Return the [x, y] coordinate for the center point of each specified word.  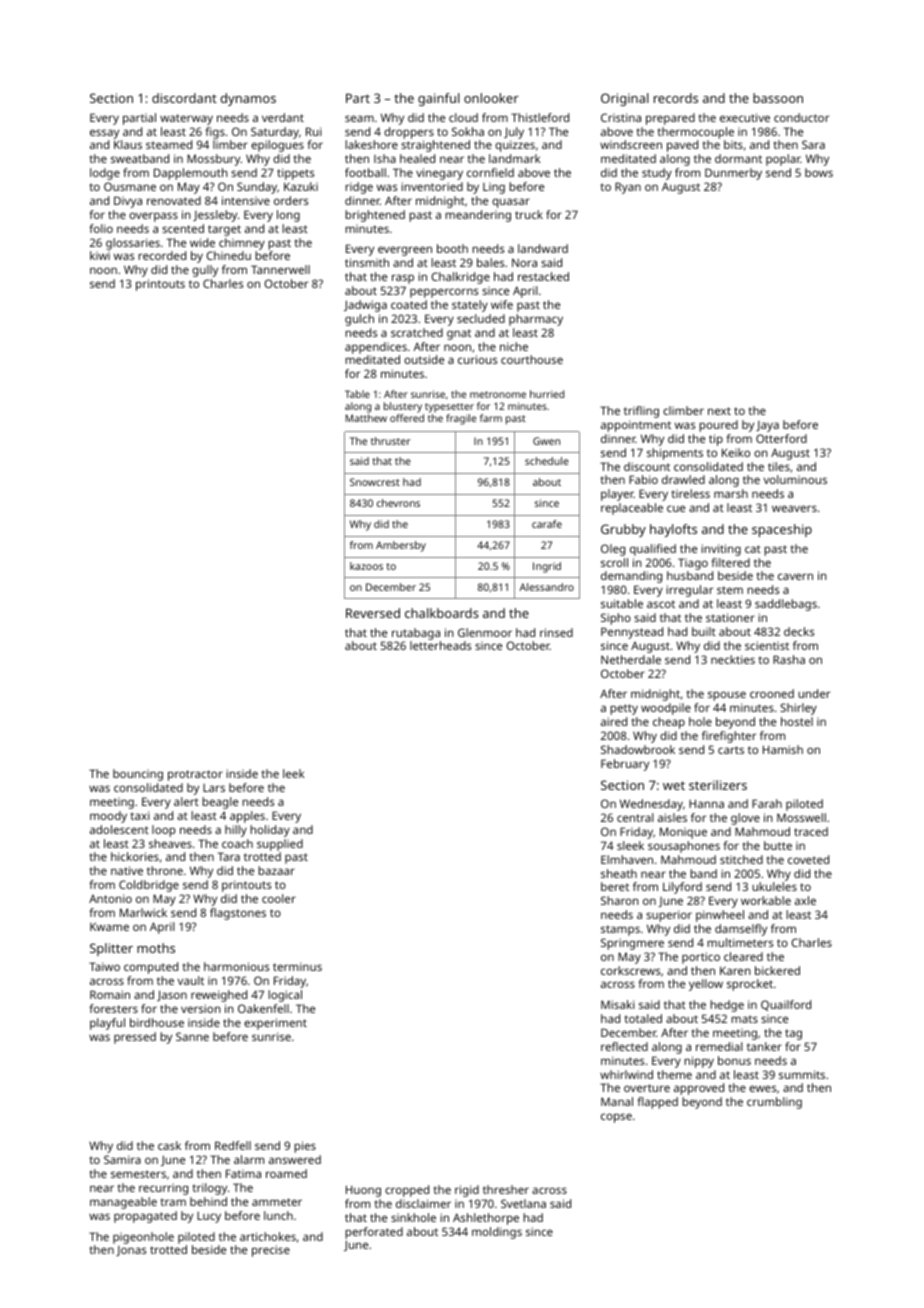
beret [615, 886]
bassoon [778, 98]
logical [285, 996]
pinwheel [720, 916]
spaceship [782, 530]
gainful [439, 99]
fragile [461, 419]
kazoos [366, 566]
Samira [122, 1159]
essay [104, 134]
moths [156, 948]
